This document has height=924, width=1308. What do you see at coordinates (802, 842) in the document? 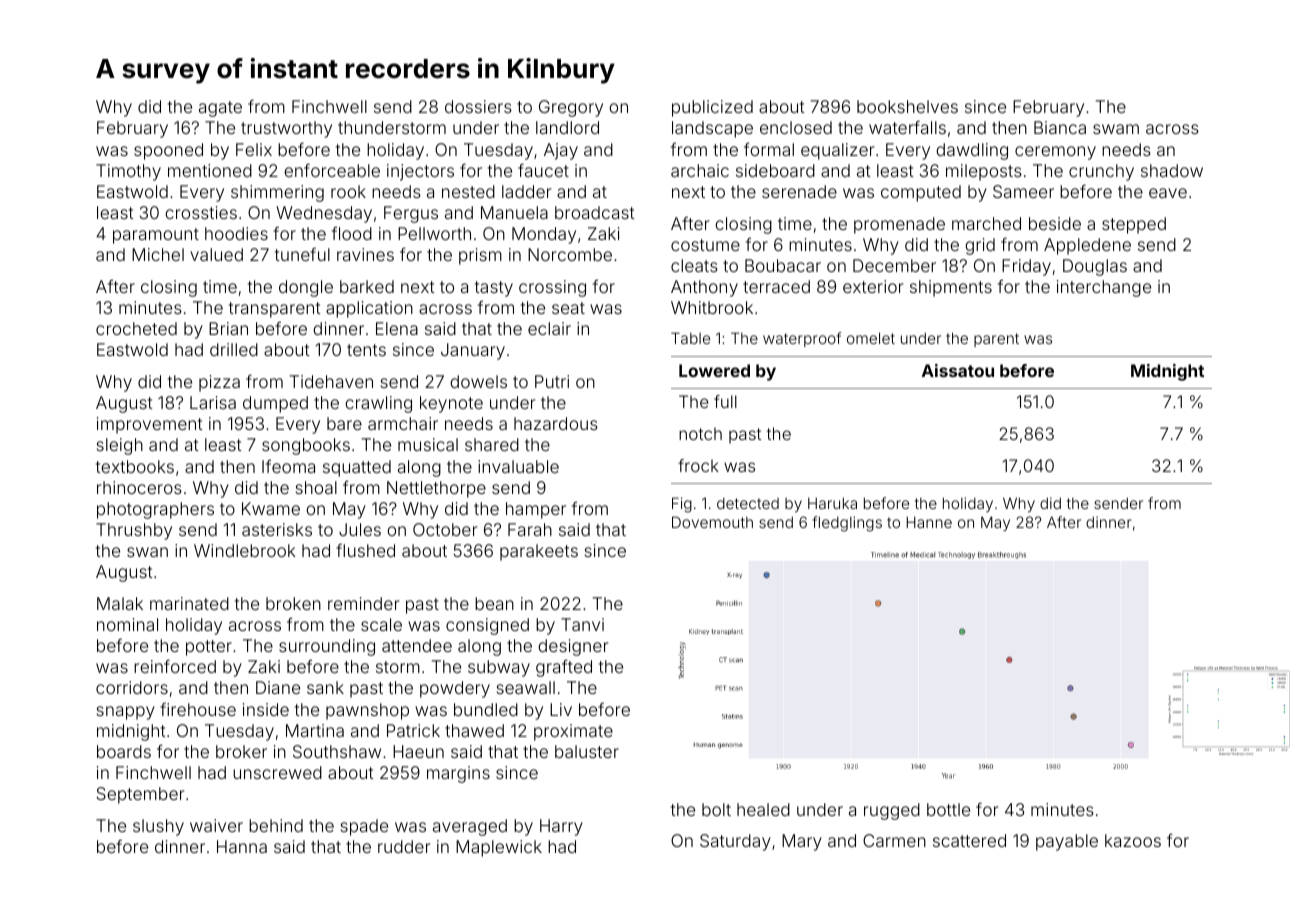
I see `Mary` at bounding box center [802, 842].
